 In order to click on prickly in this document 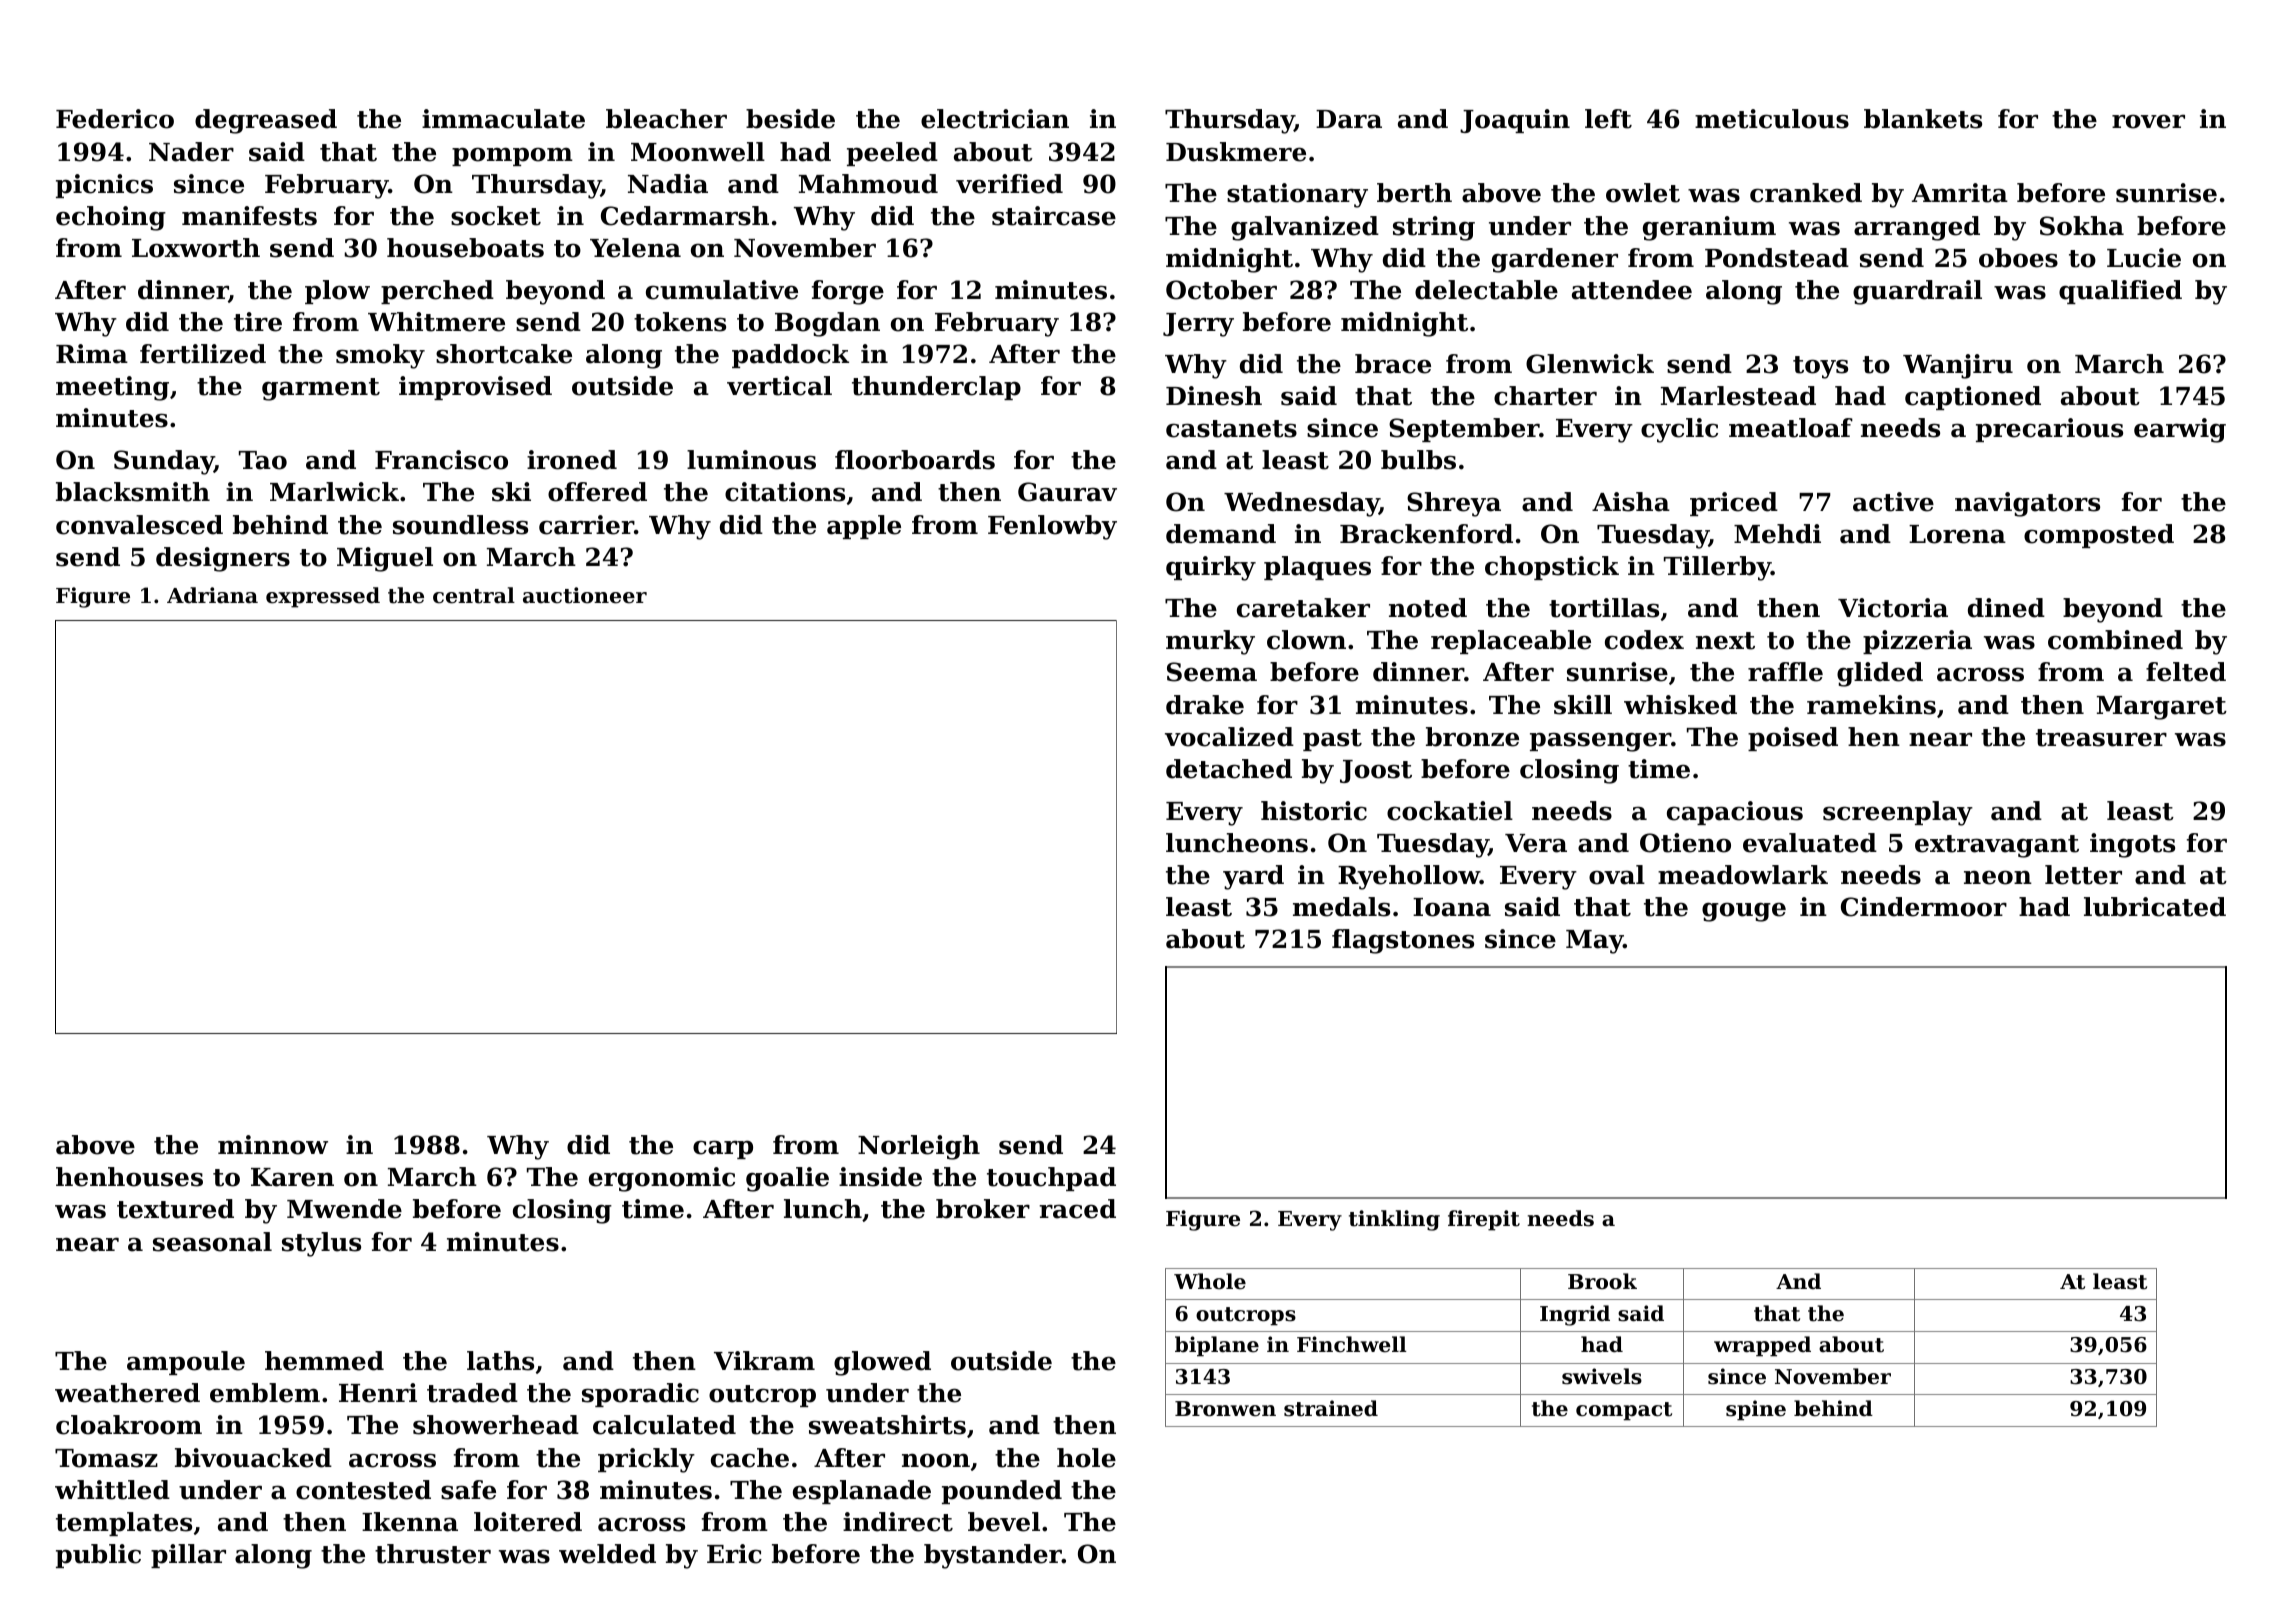, I will do `click(646, 1460)`.
